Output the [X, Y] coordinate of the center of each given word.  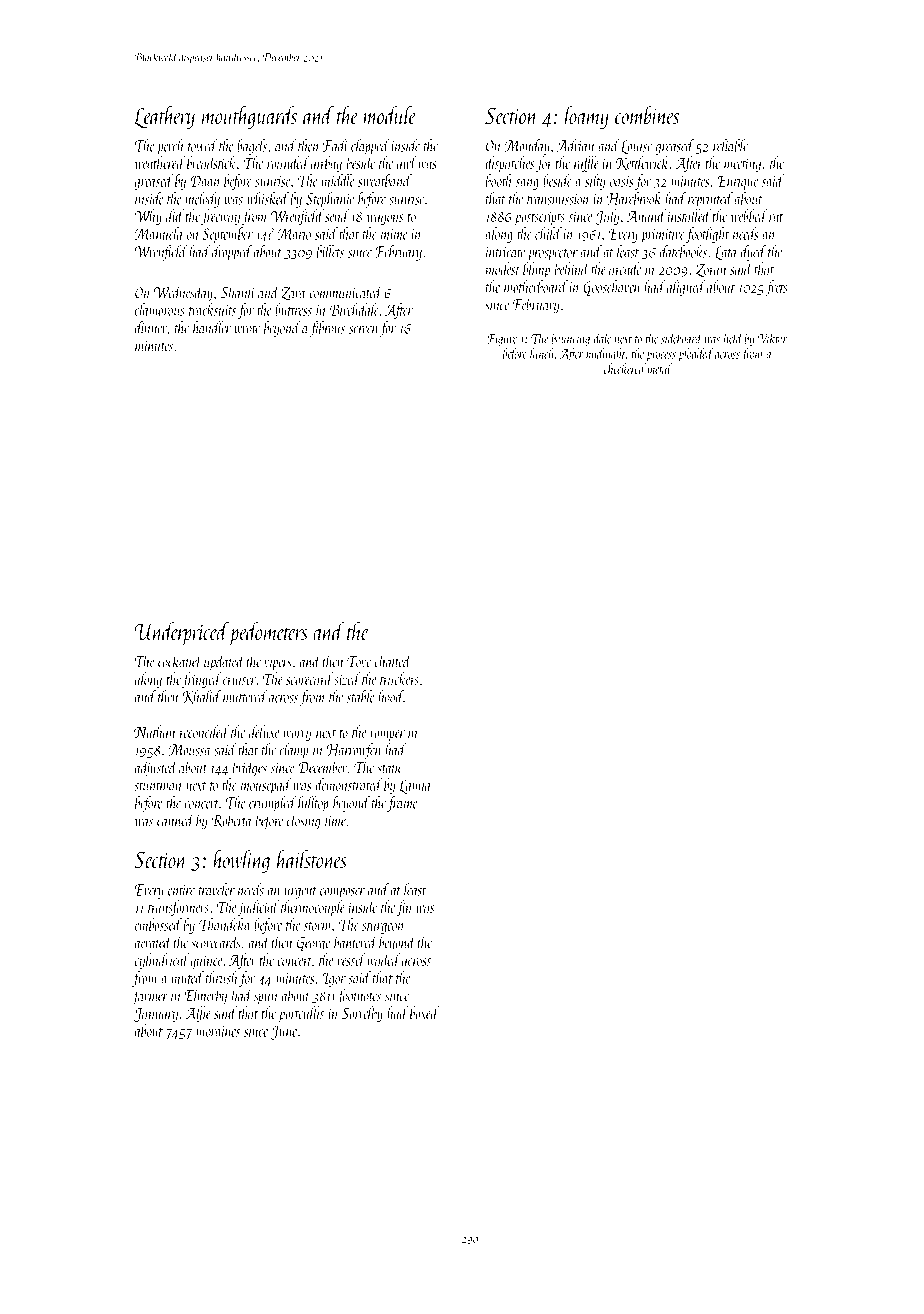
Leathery [164, 117]
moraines [218, 1031]
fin [403, 908]
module [390, 115]
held [733, 338]
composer [342, 893]
